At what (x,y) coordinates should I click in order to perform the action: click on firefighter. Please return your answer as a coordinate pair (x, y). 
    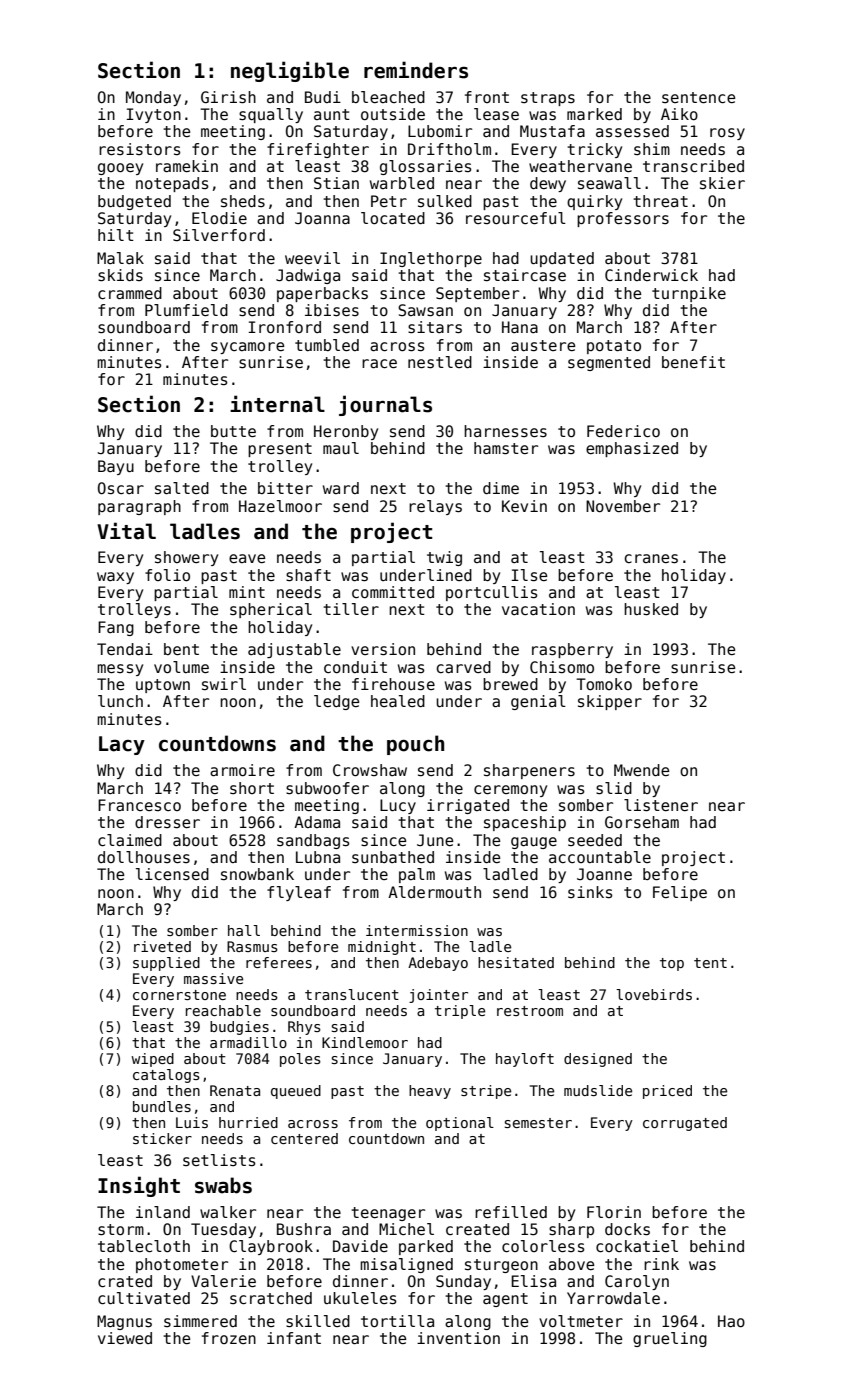
    Looking at the image, I should click on (318, 150).
